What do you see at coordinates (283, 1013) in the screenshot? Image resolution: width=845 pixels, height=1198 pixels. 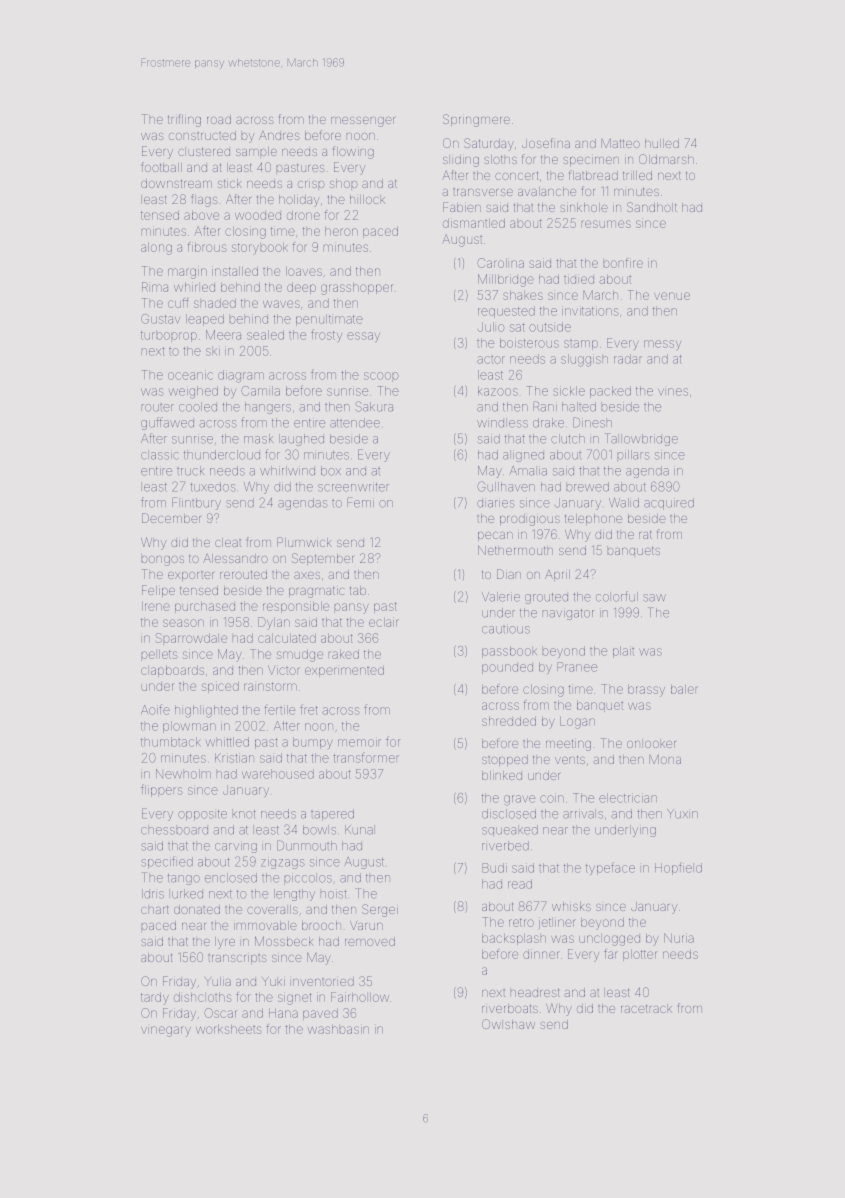 I see `Hana` at bounding box center [283, 1013].
